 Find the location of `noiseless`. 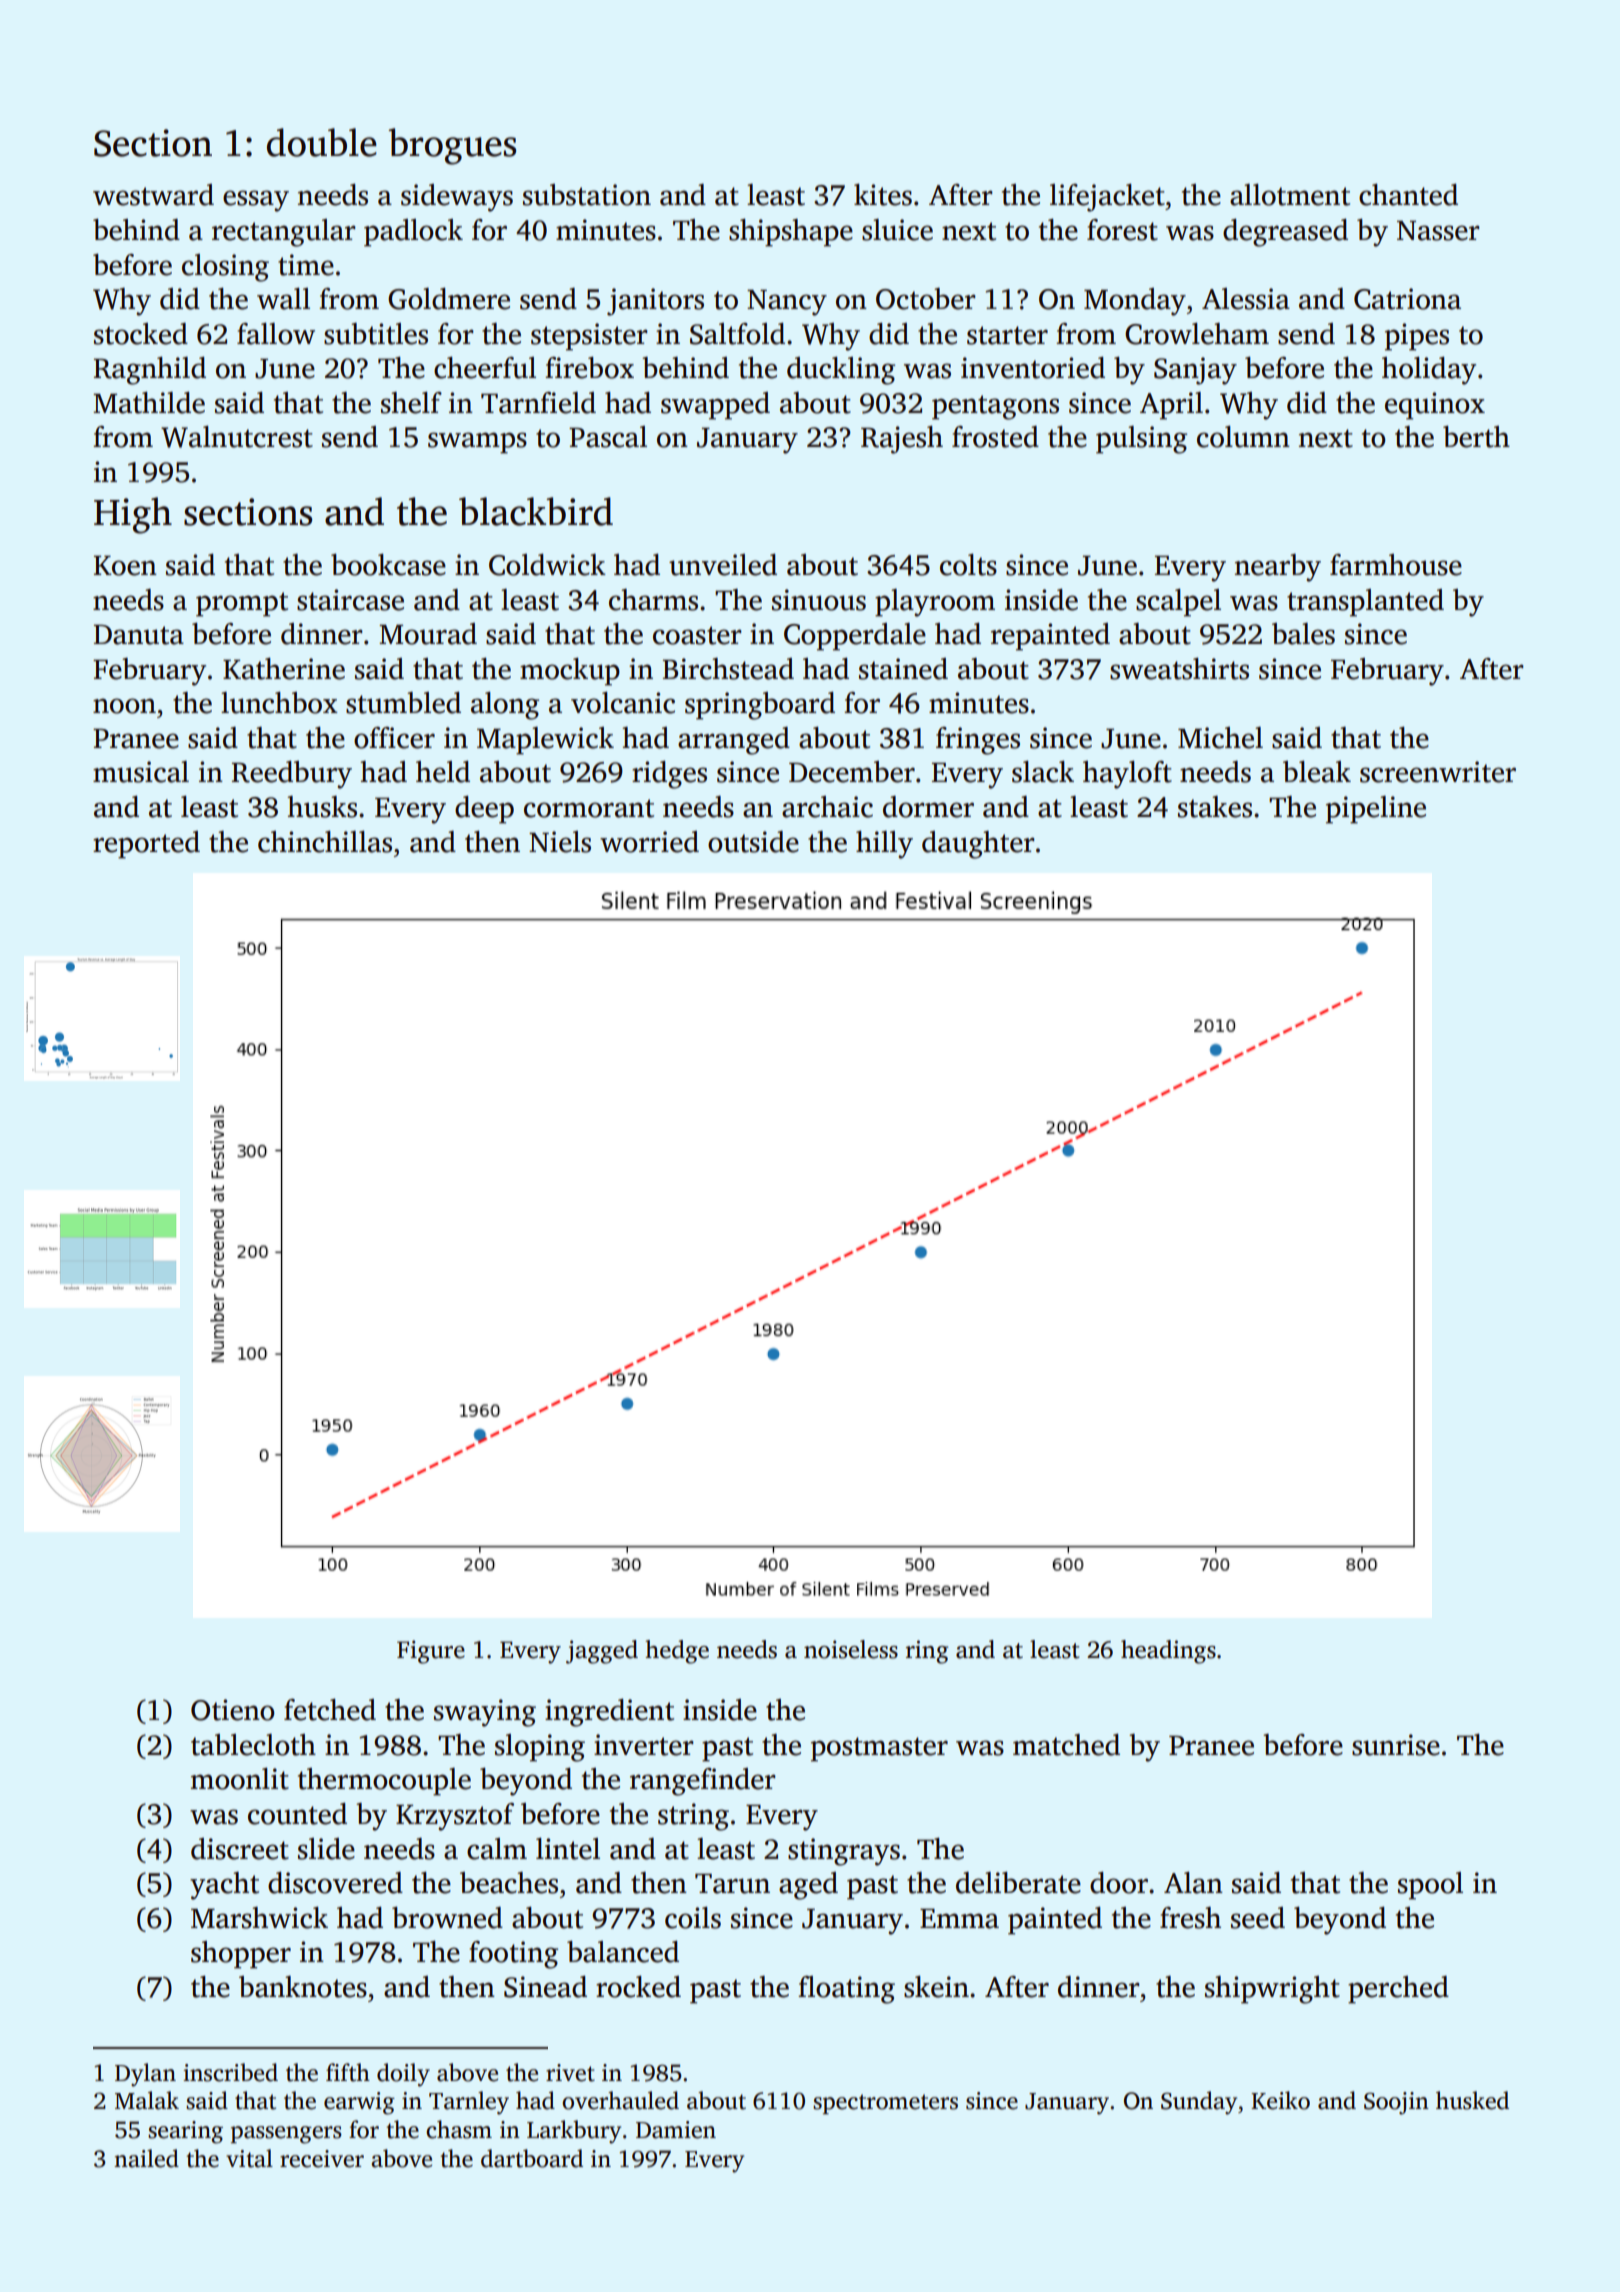

noiseless is located at coordinates (851, 1649).
